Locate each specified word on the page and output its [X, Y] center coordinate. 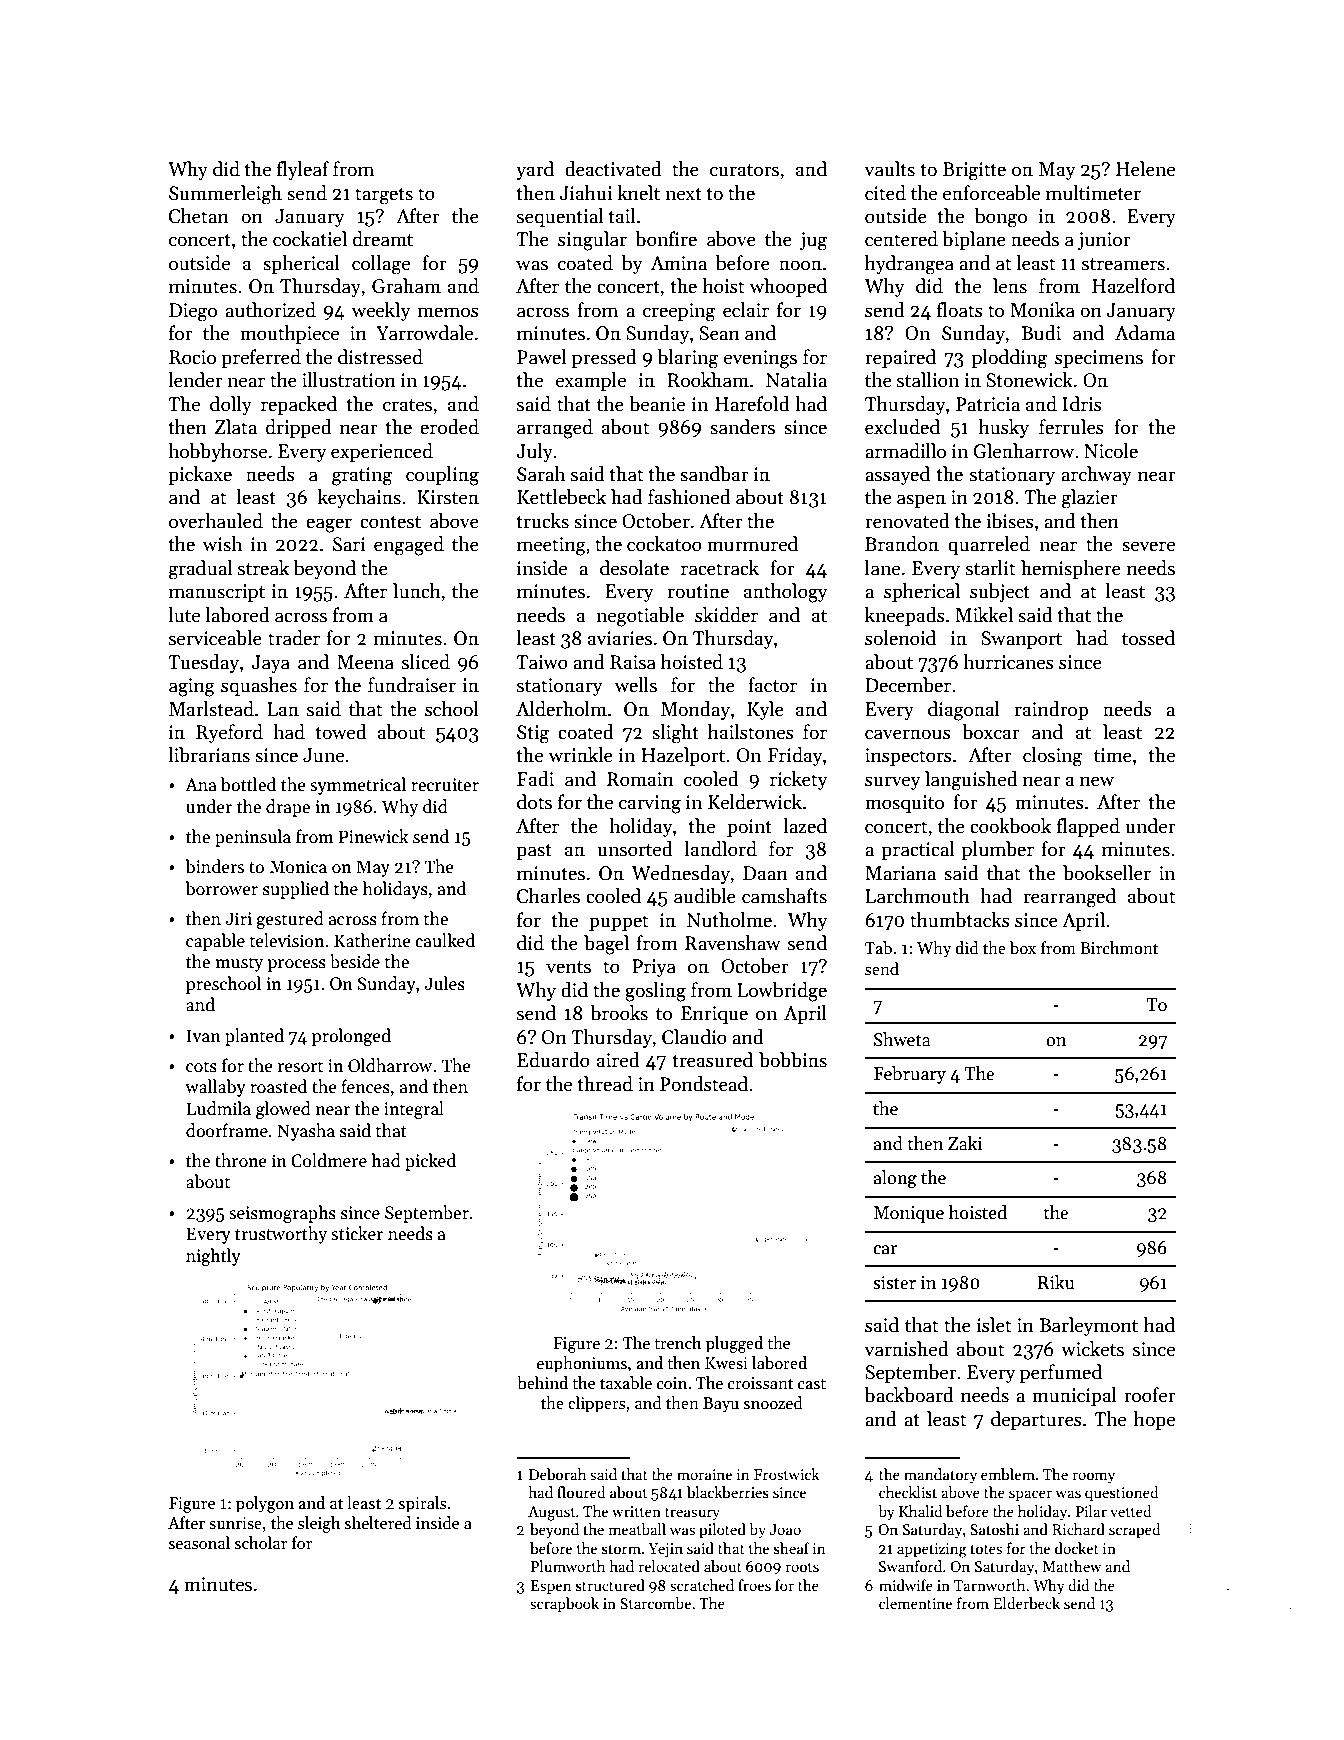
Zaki [965, 1143]
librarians [209, 755]
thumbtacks [960, 920]
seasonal [199, 1543]
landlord [721, 849]
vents [568, 967]
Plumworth [568, 1566]
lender [195, 380]
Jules [444, 983]
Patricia [988, 404]
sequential [560, 217]
